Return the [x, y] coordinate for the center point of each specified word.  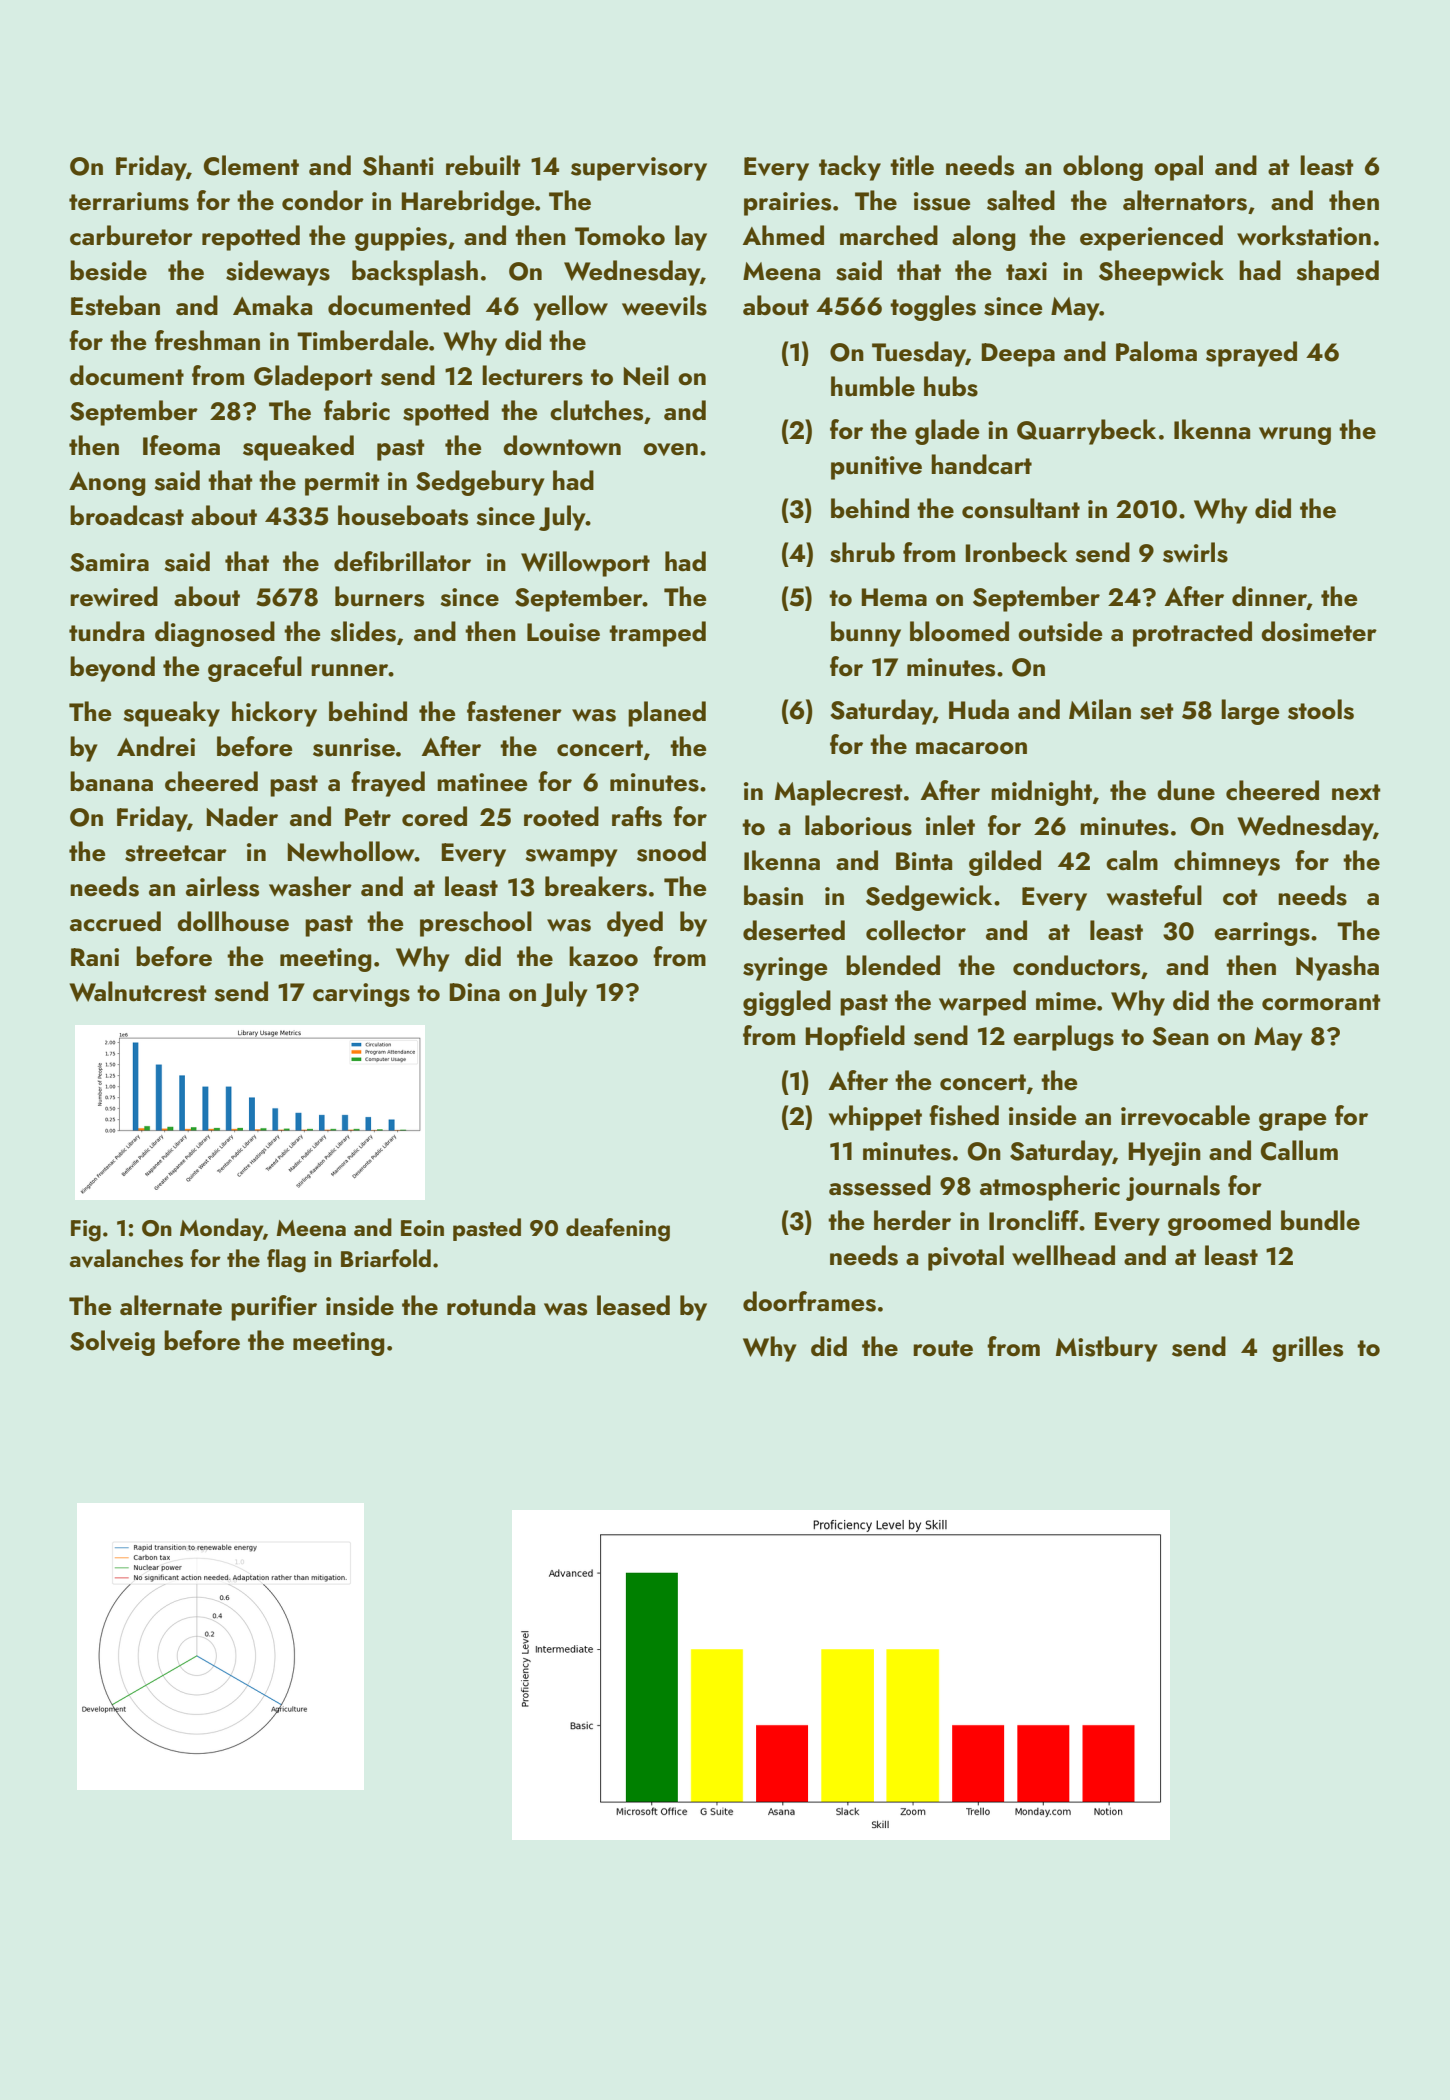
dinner [1269, 596]
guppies [401, 239]
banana [111, 781]
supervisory [639, 169]
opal [1178, 168]
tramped [657, 634]
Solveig [112, 1343]
